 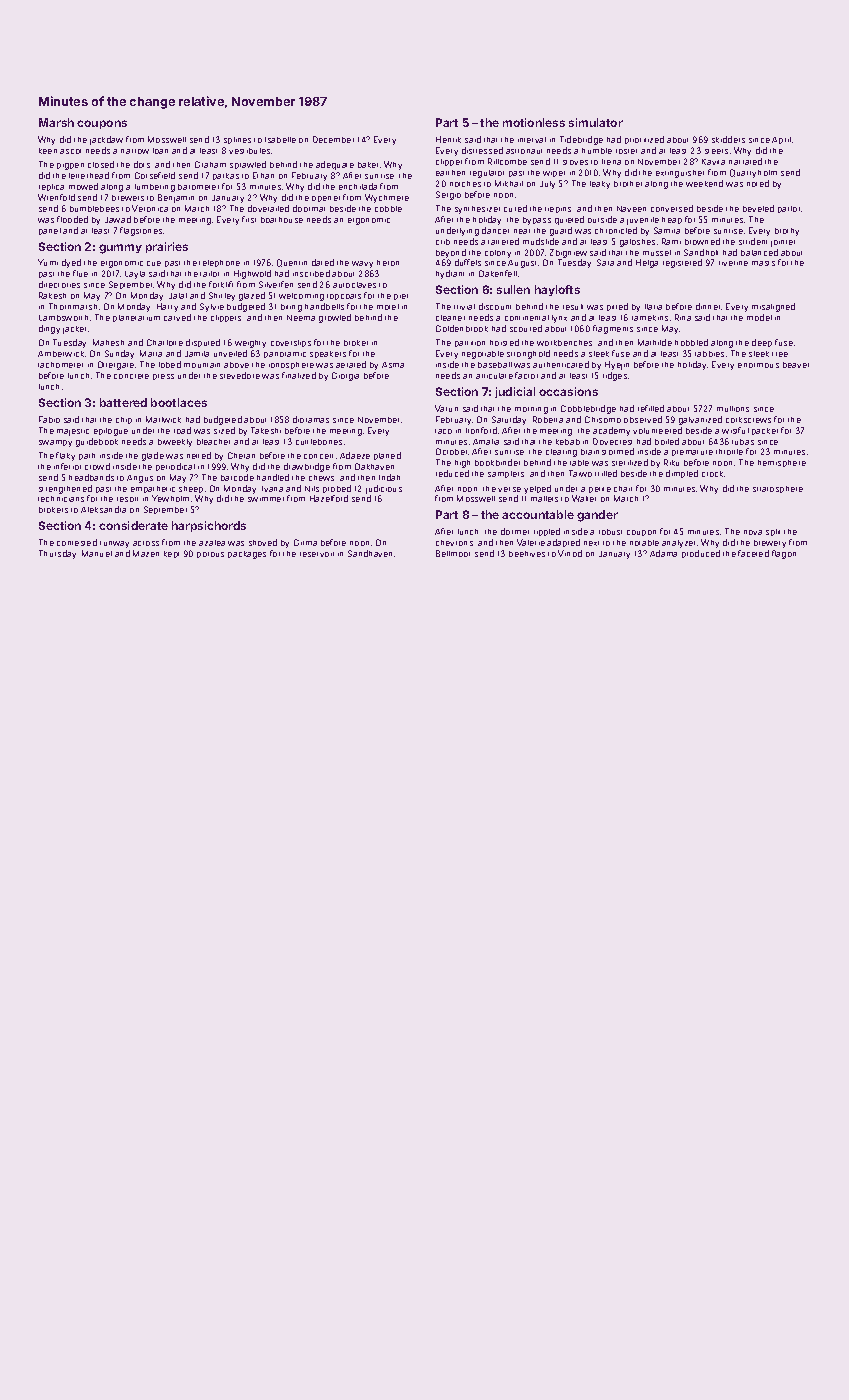 I want to click on dots, so click(x=142, y=164).
